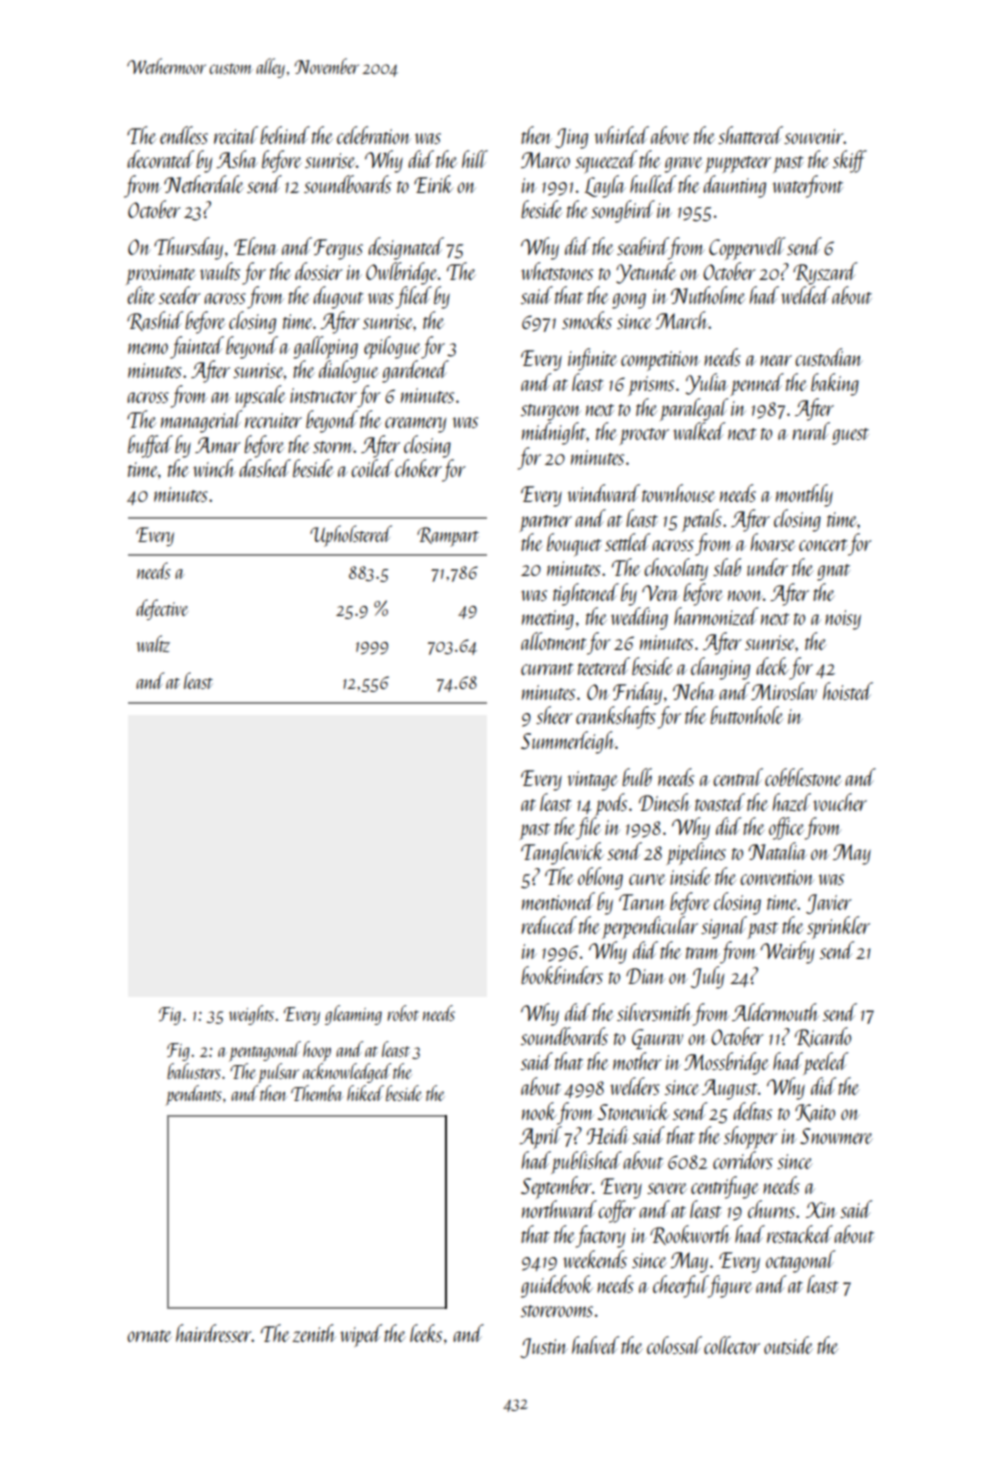 The height and width of the screenshot is (1460, 1008). Describe the element at coordinates (840, 802) in the screenshot. I see `voucher` at that location.
